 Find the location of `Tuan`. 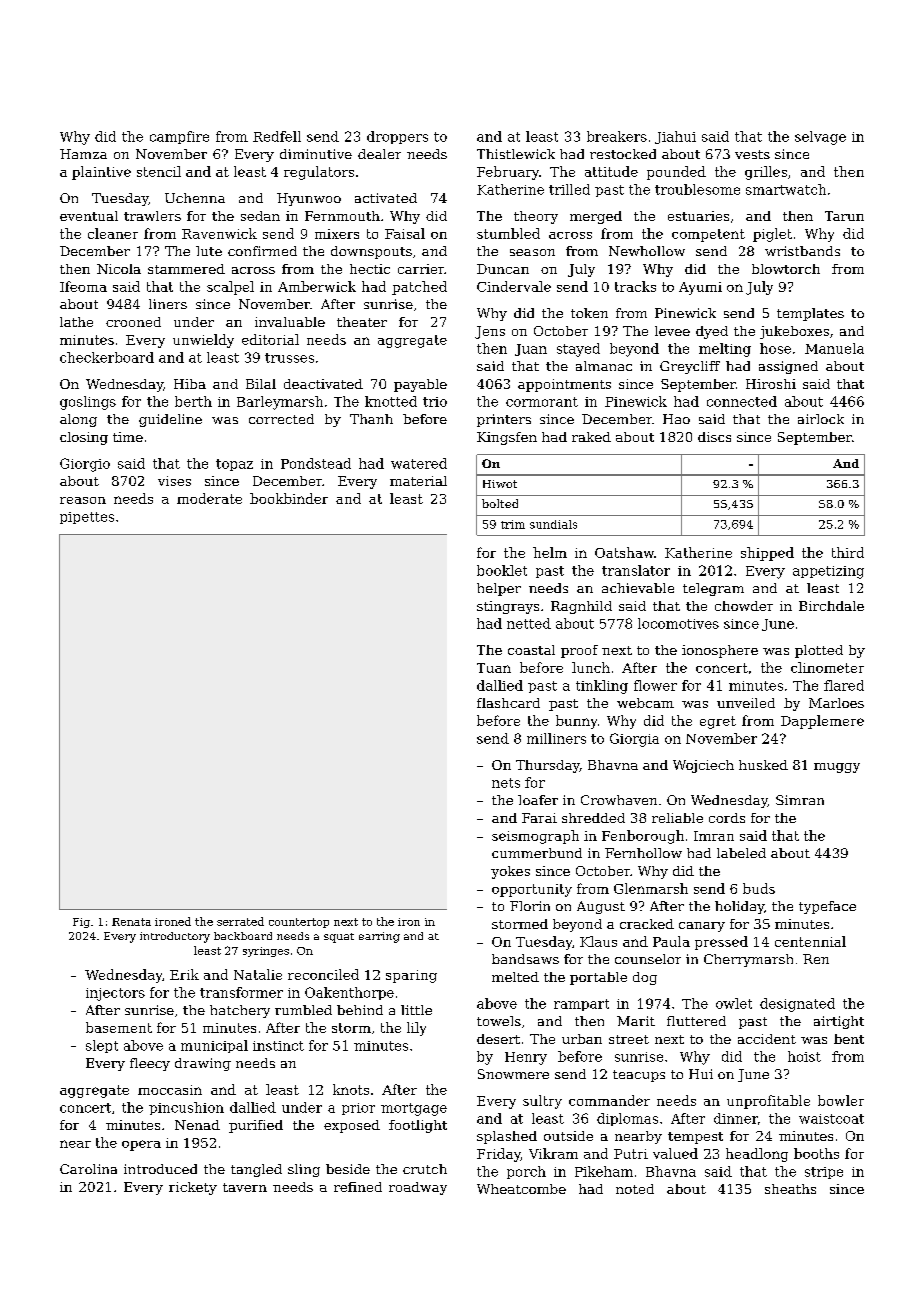

Tuan is located at coordinates (494, 668).
